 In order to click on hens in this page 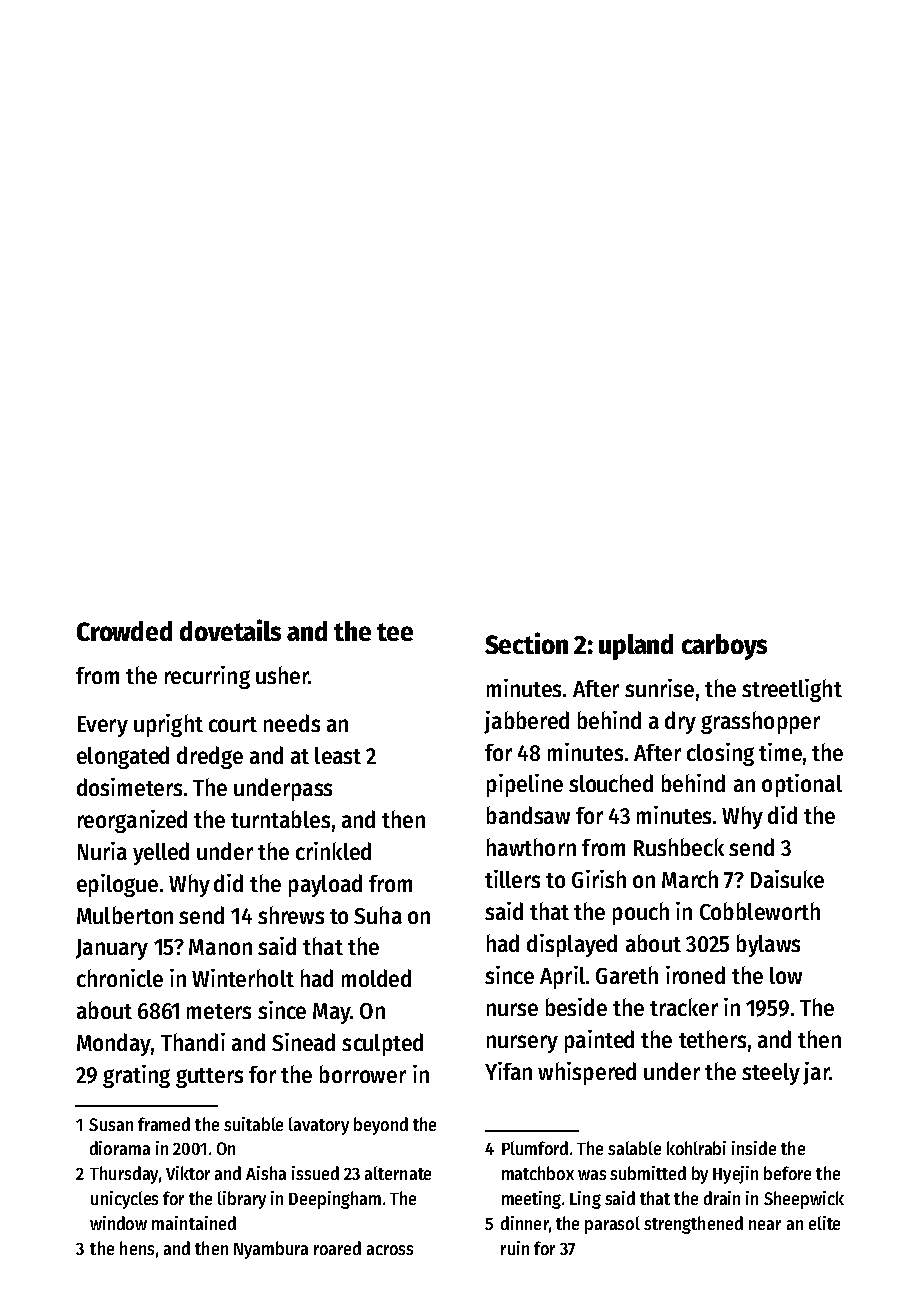, I will do `click(137, 1248)`.
